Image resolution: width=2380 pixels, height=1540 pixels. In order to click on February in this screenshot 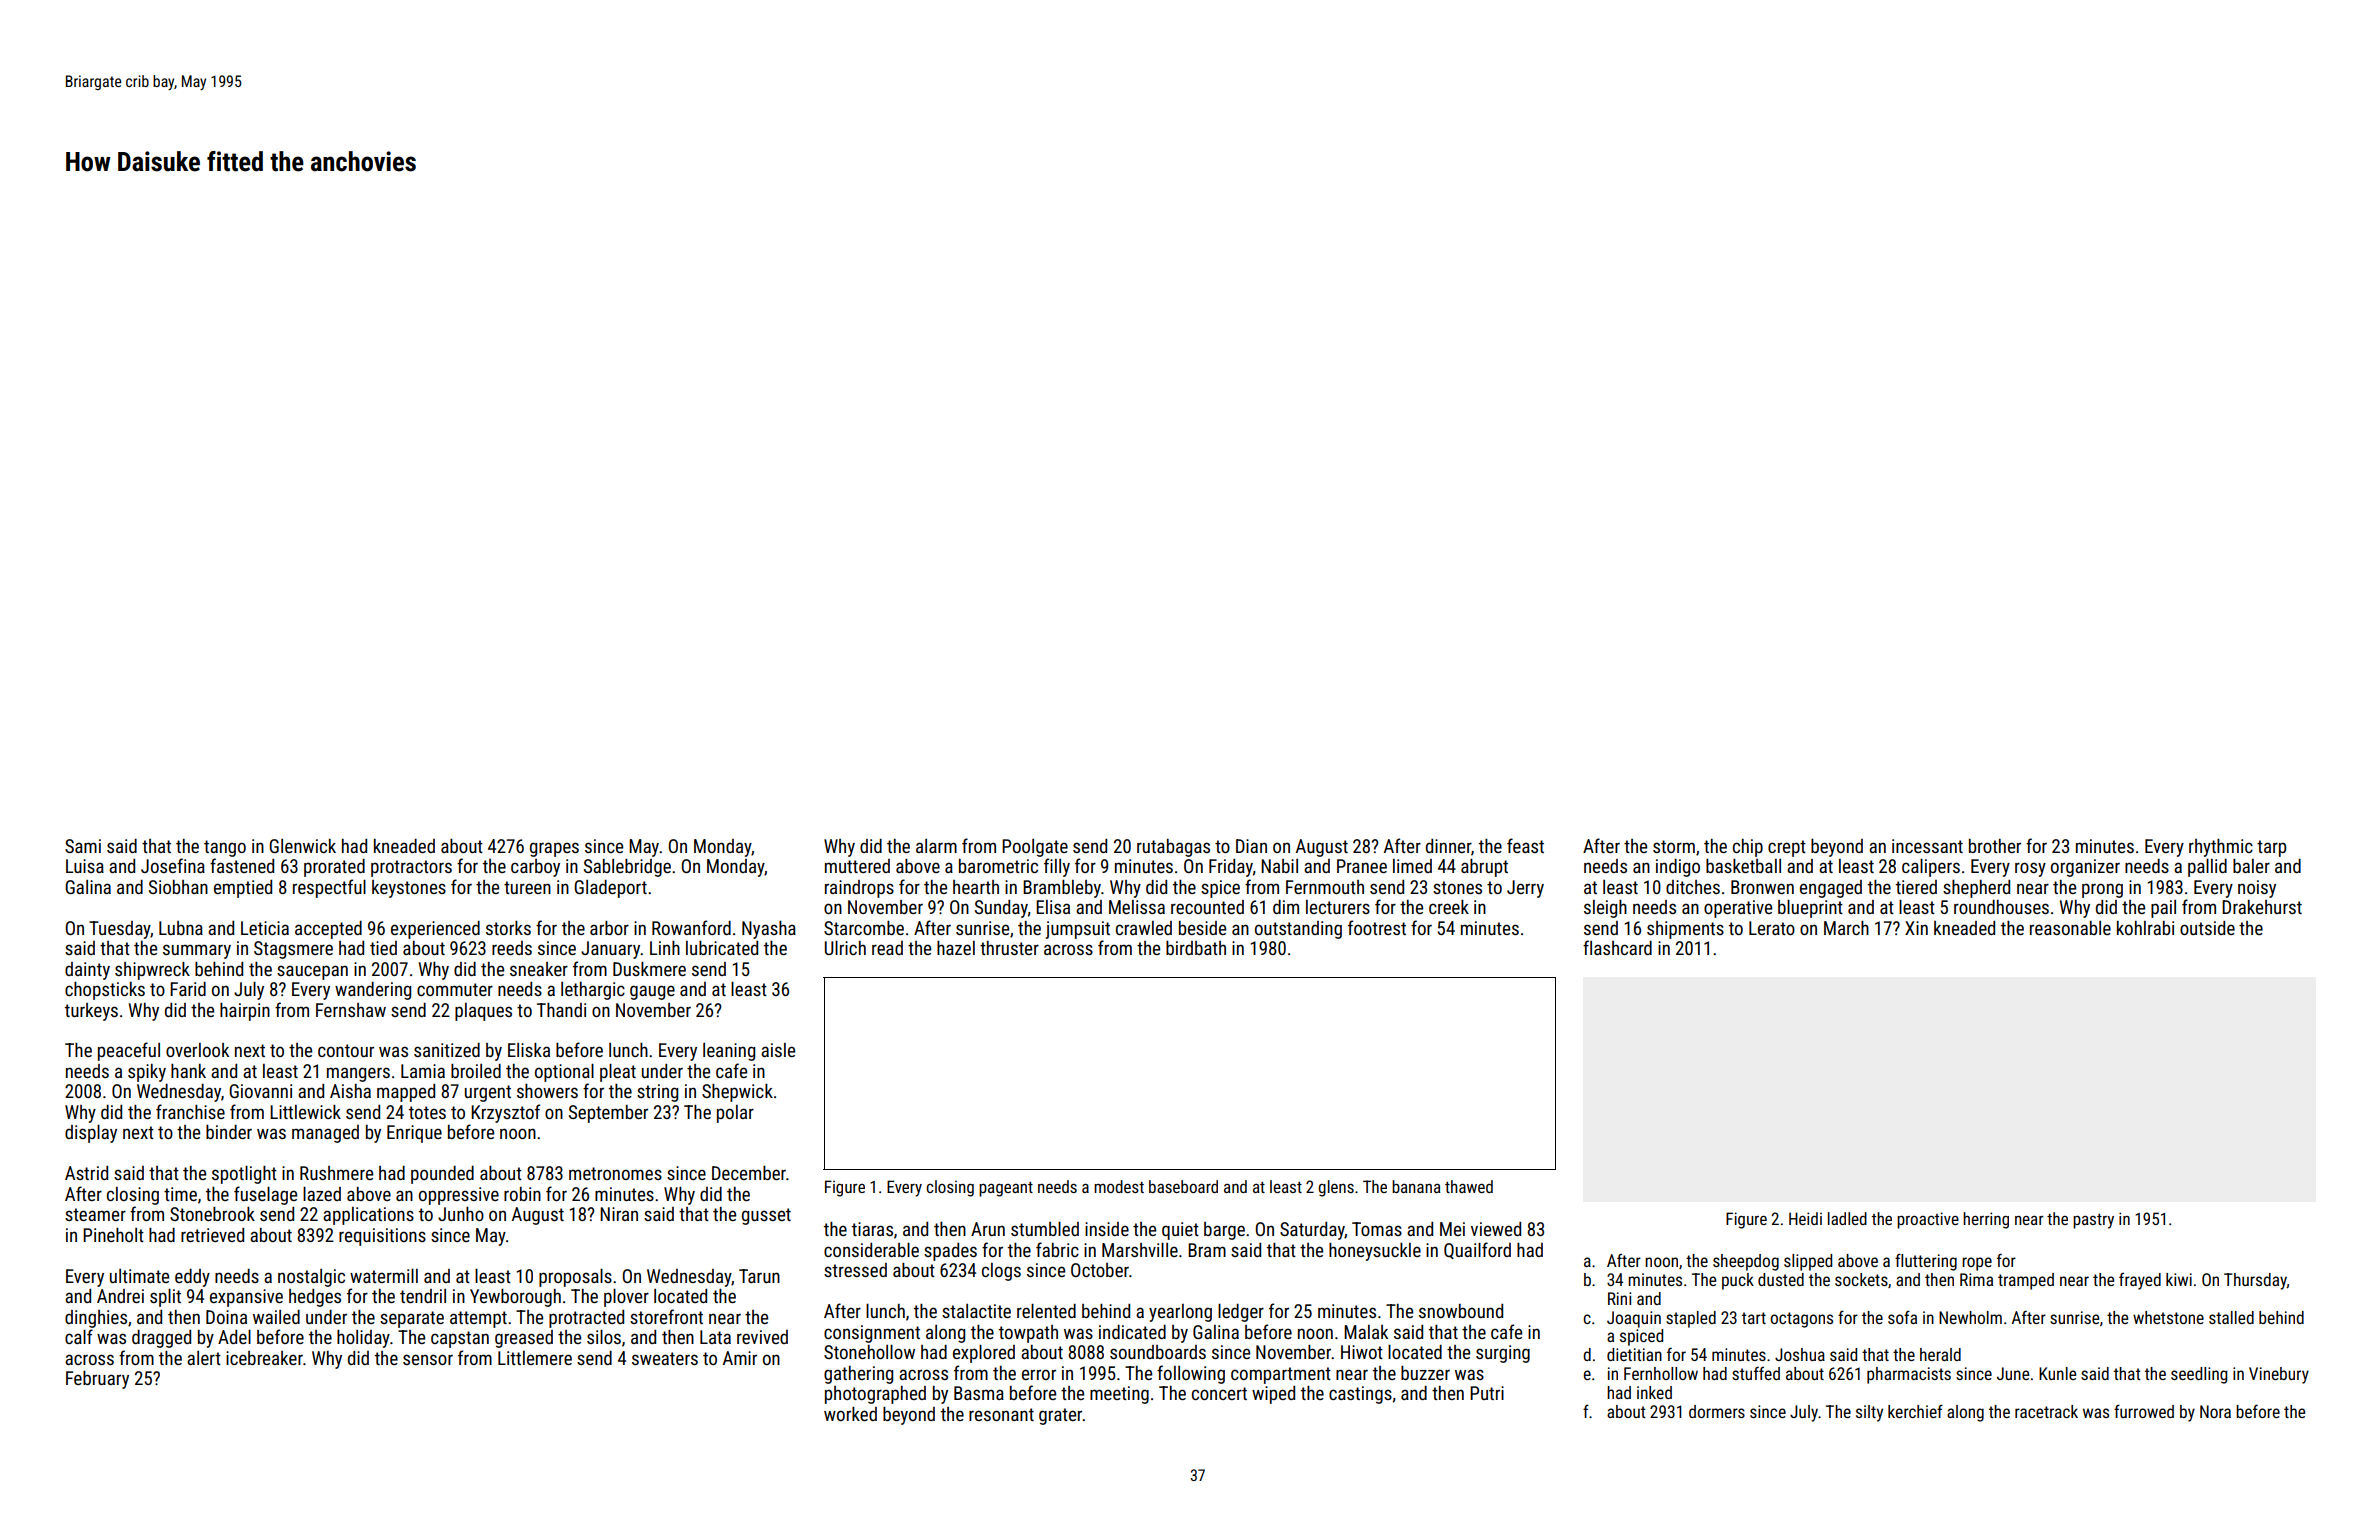, I will do `click(97, 1380)`.
